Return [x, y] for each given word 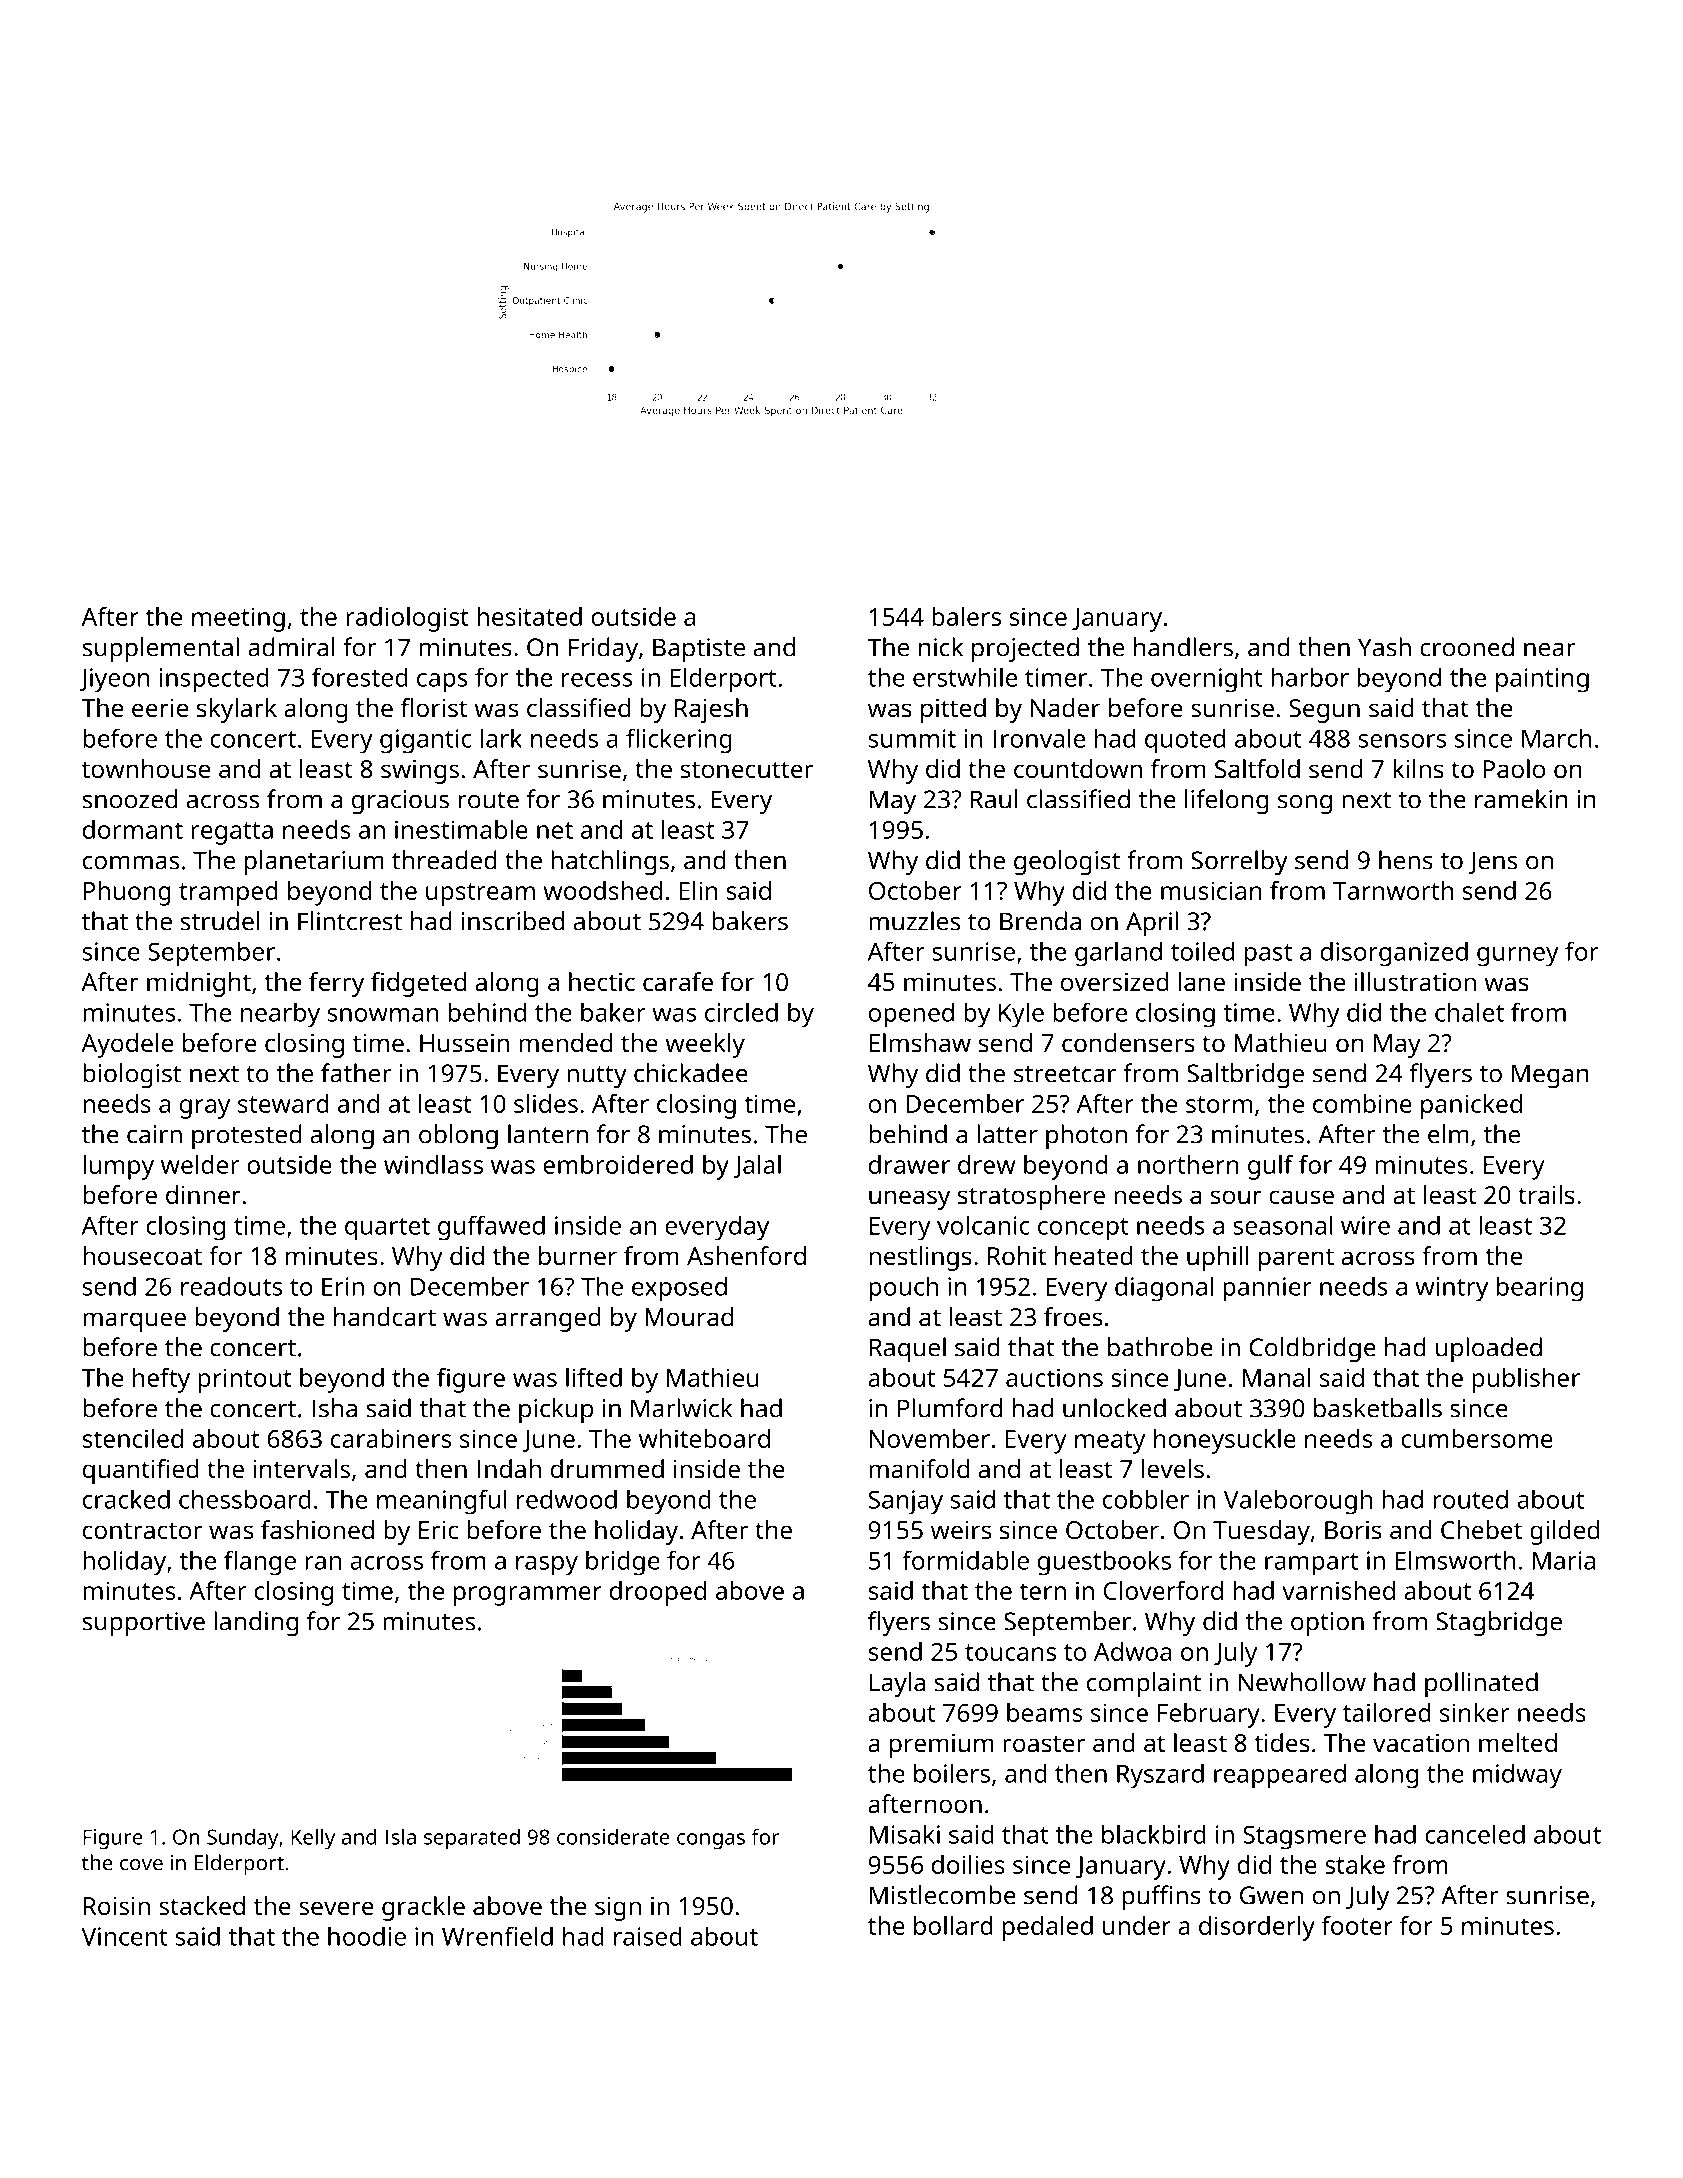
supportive [144, 1624]
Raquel [908, 1349]
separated [472, 1839]
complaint [1144, 1684]
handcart [385, 1316]
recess [597, 680]
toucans [1010, 1652]
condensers [1128, 1042]
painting [1542, 680]
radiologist [407, 619]
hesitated [529, 616]
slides [546, 1103]
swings [420, 772]
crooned [1467, 647]
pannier [1267, 1289]
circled [741, 1012]
